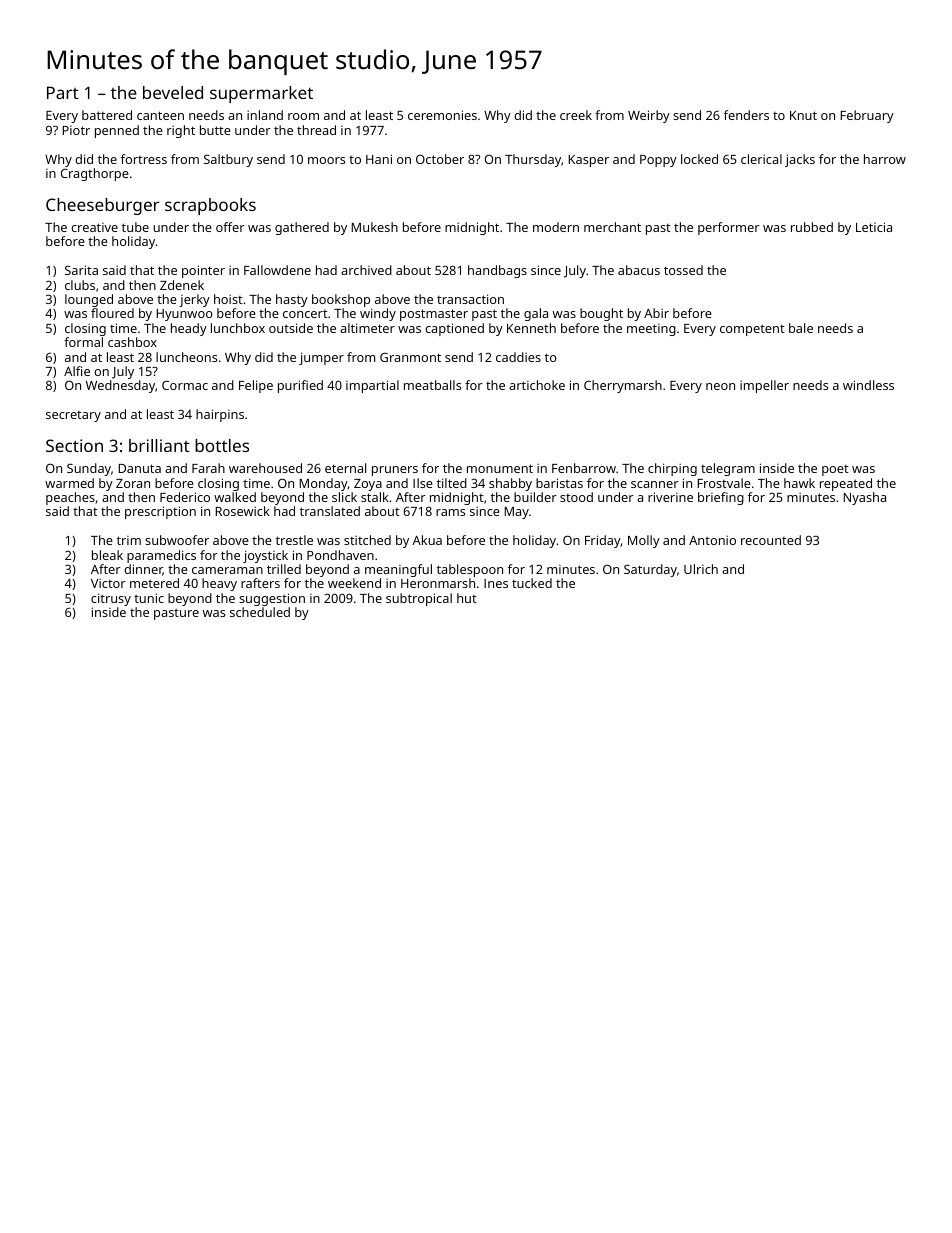  Describe the element at coordinates (120, 386) in the page. I see `Wednesday` at that location.
